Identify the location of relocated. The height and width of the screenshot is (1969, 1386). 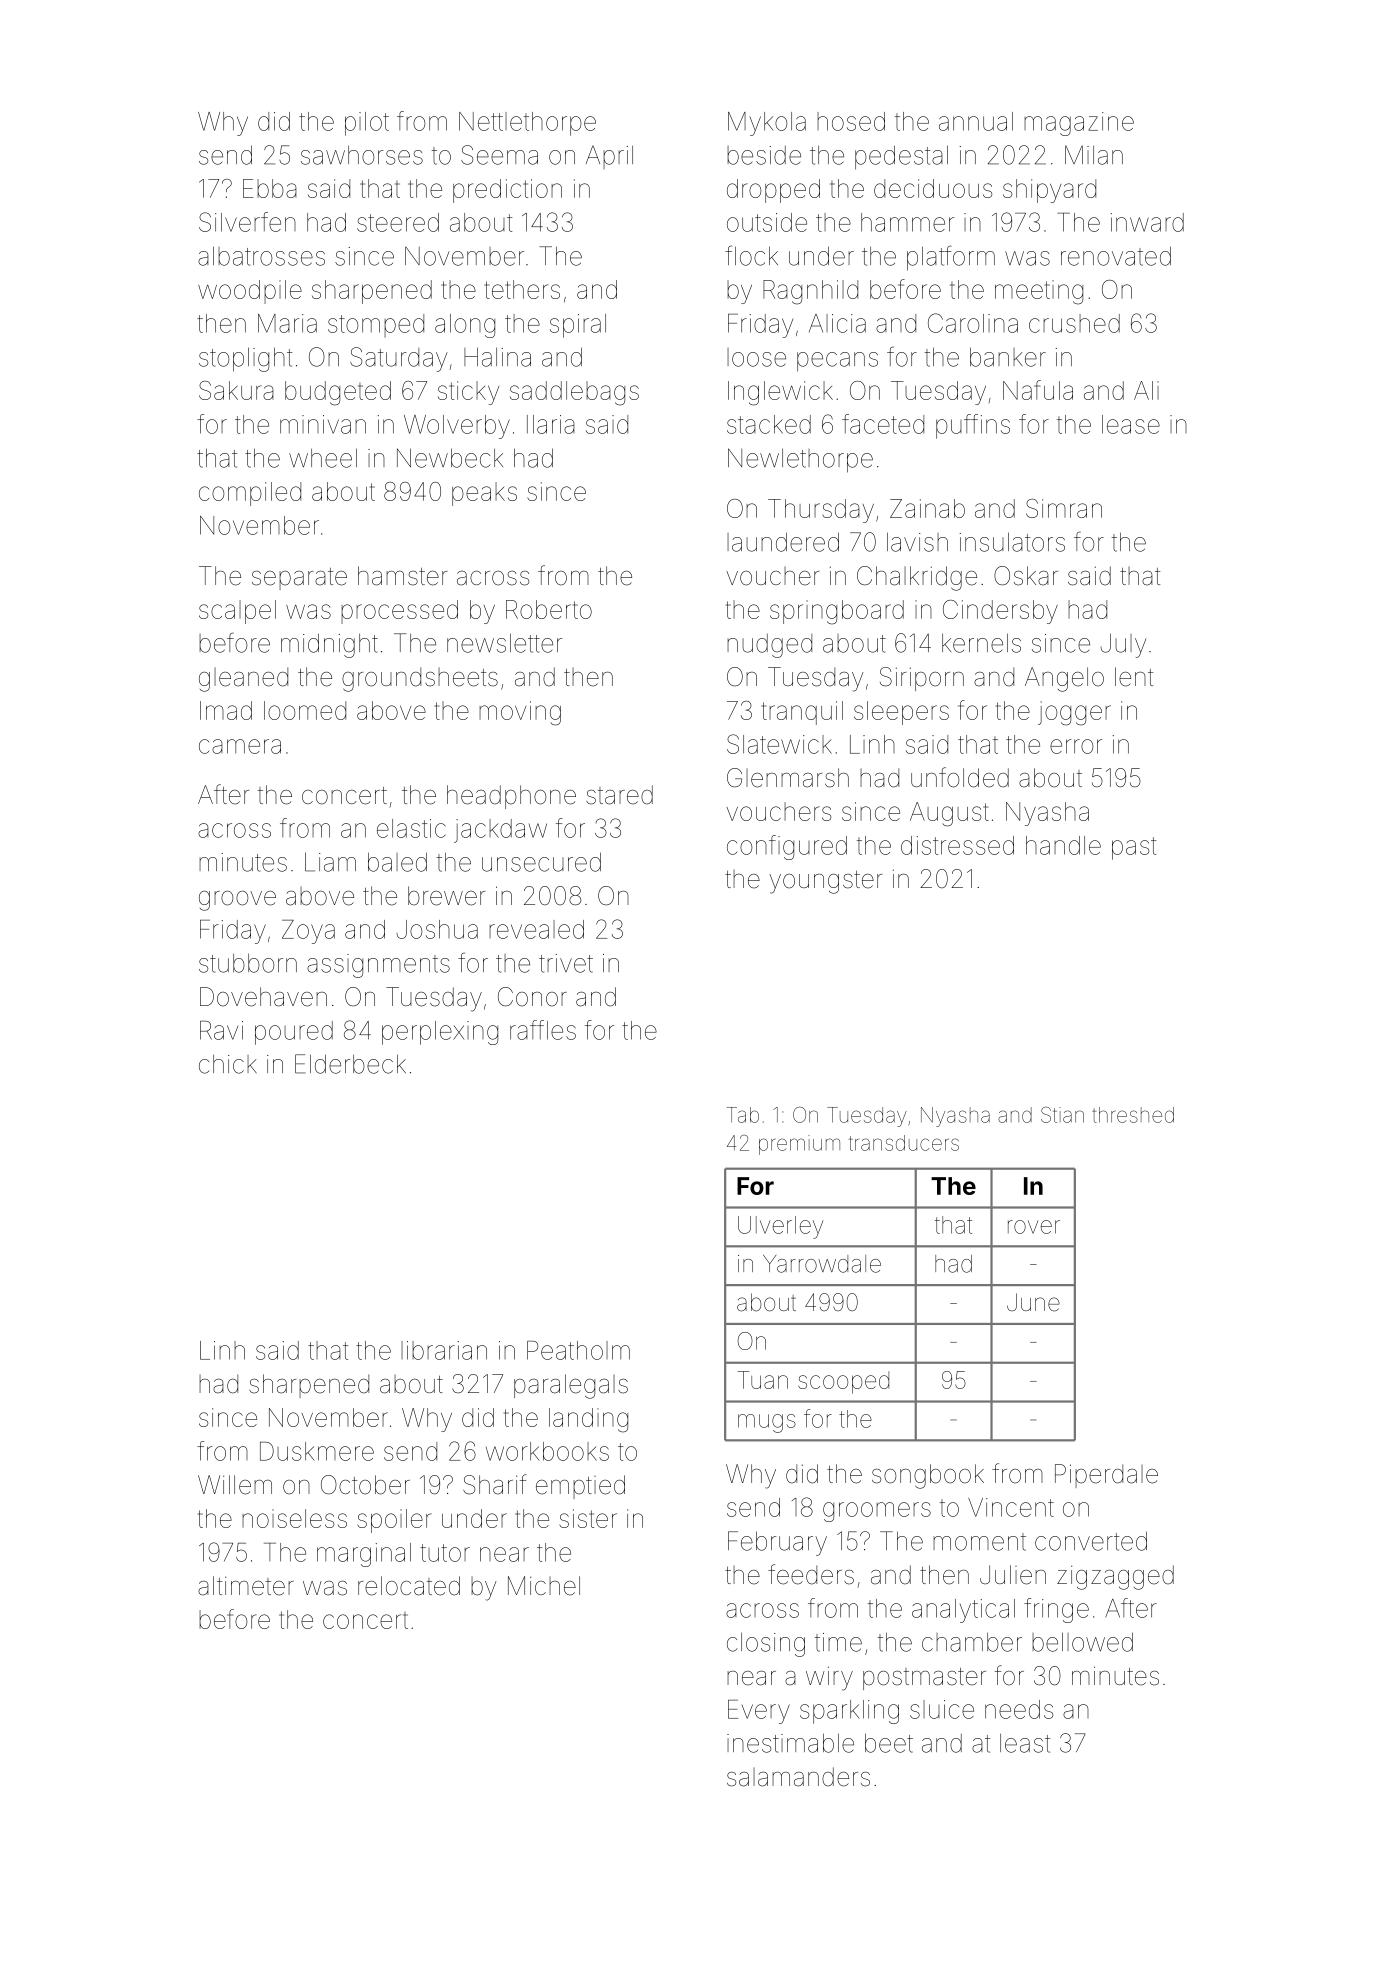
(409, 1586).
